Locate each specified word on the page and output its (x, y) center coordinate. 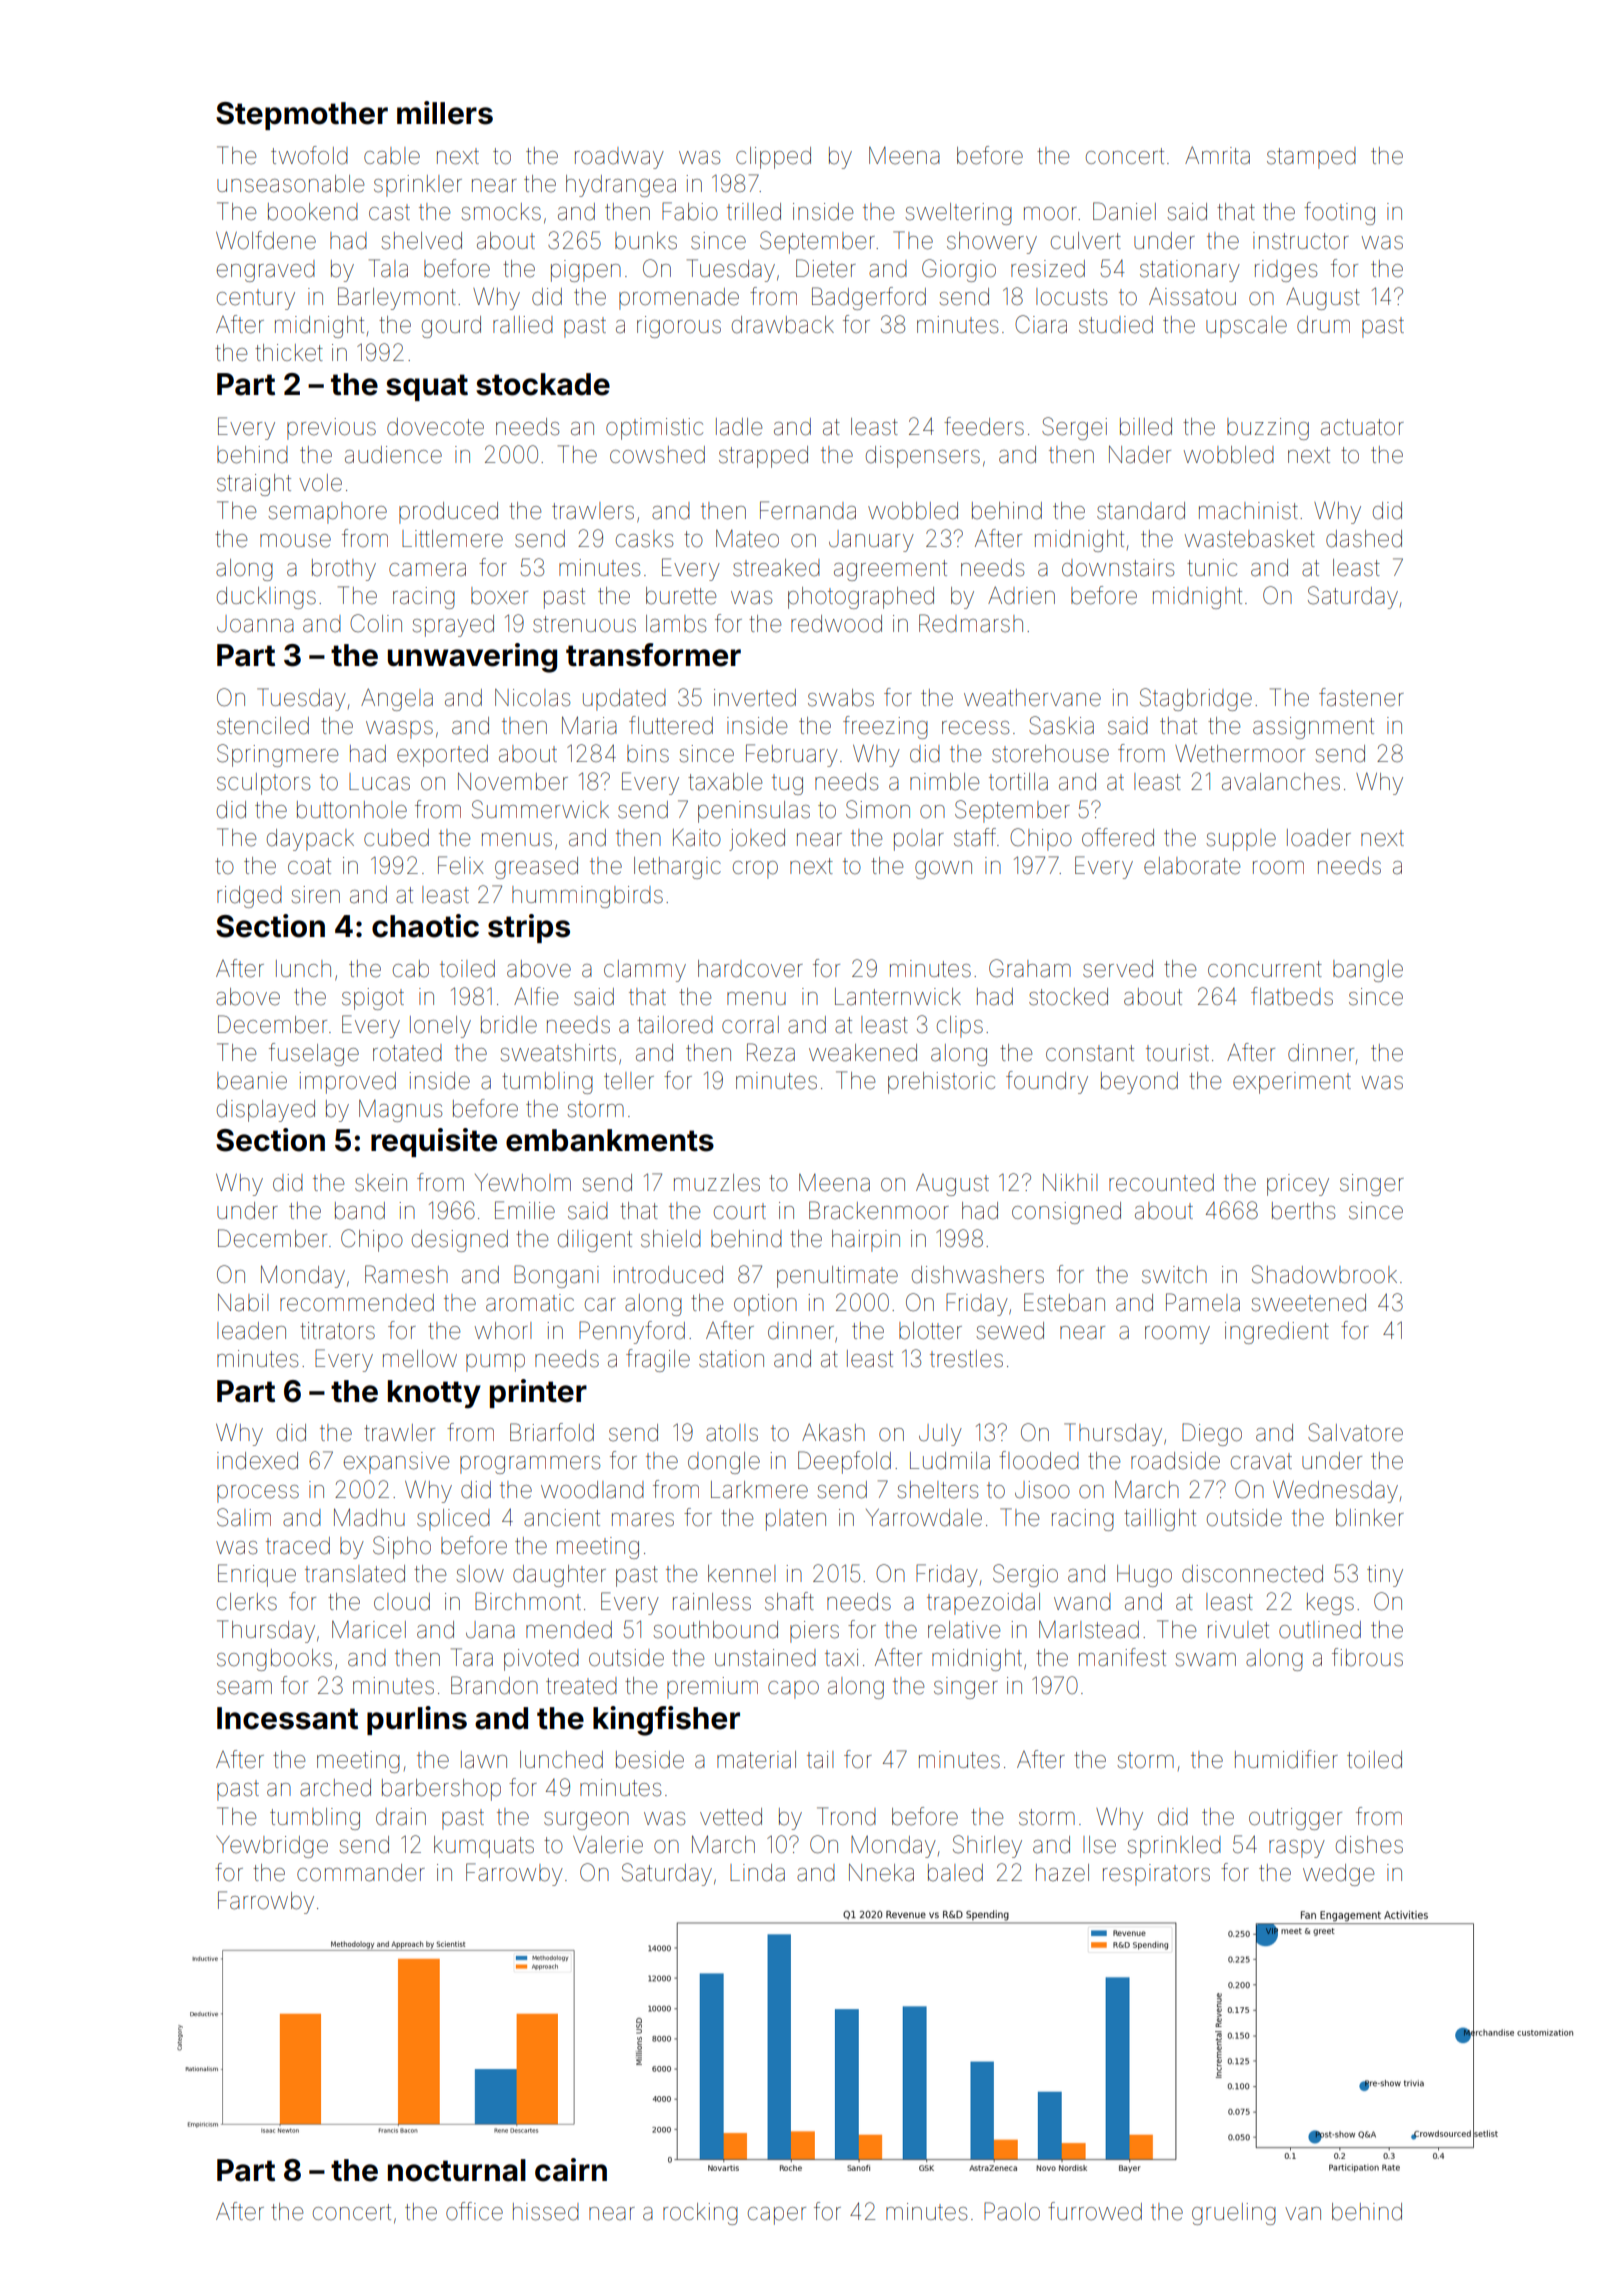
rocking (700, 2214)
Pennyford (632, 1332)
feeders (984, 426)
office (474, 2211)
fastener (1361, 697)
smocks (501, 212)
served (1118, 969)
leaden (251, 1331)
